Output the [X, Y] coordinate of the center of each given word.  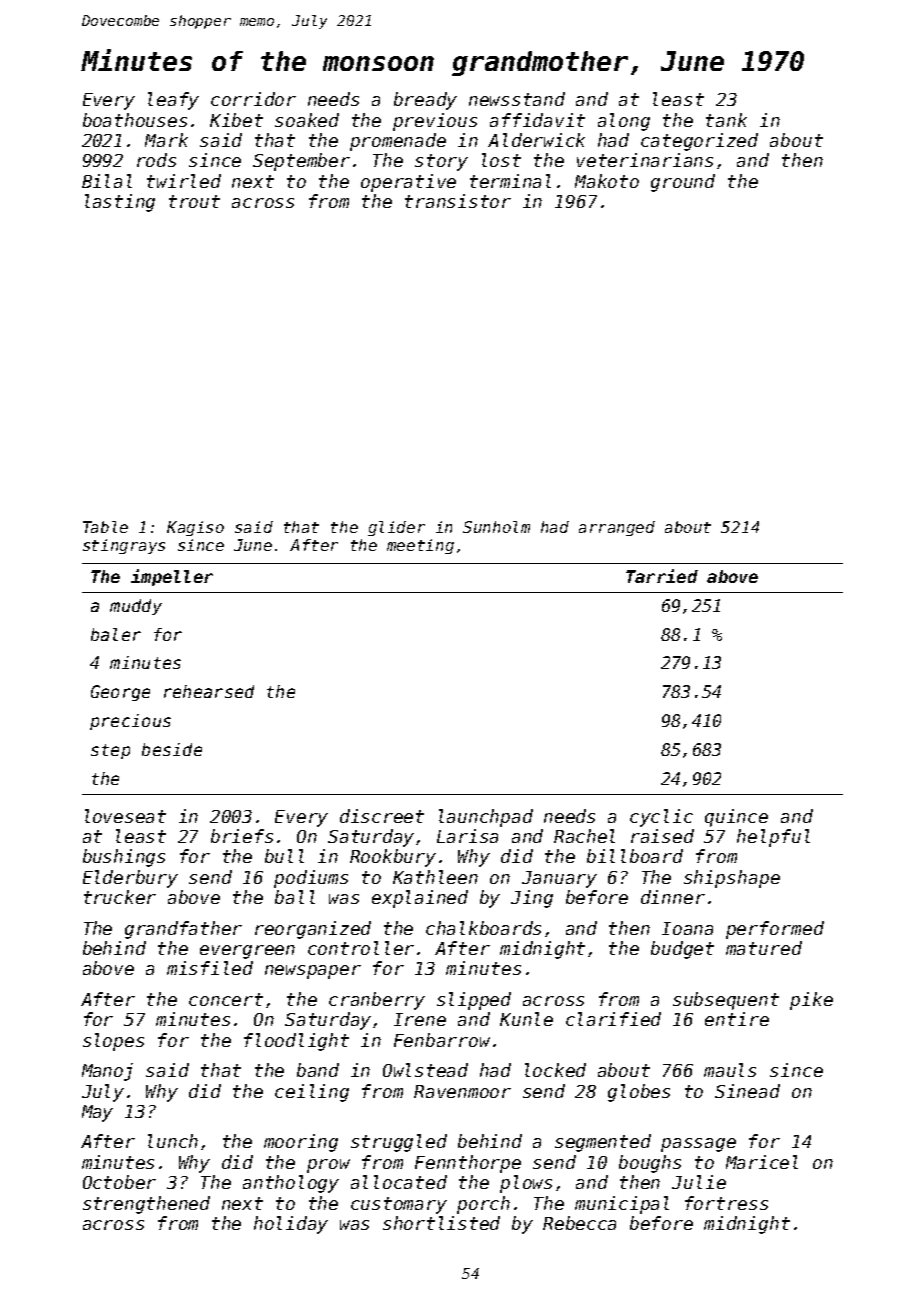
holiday [291, 1225]
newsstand [517, 99]
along [624, 122]
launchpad [486, 818]
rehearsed [209, 691]
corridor [253, 99]
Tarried [662, 576]
